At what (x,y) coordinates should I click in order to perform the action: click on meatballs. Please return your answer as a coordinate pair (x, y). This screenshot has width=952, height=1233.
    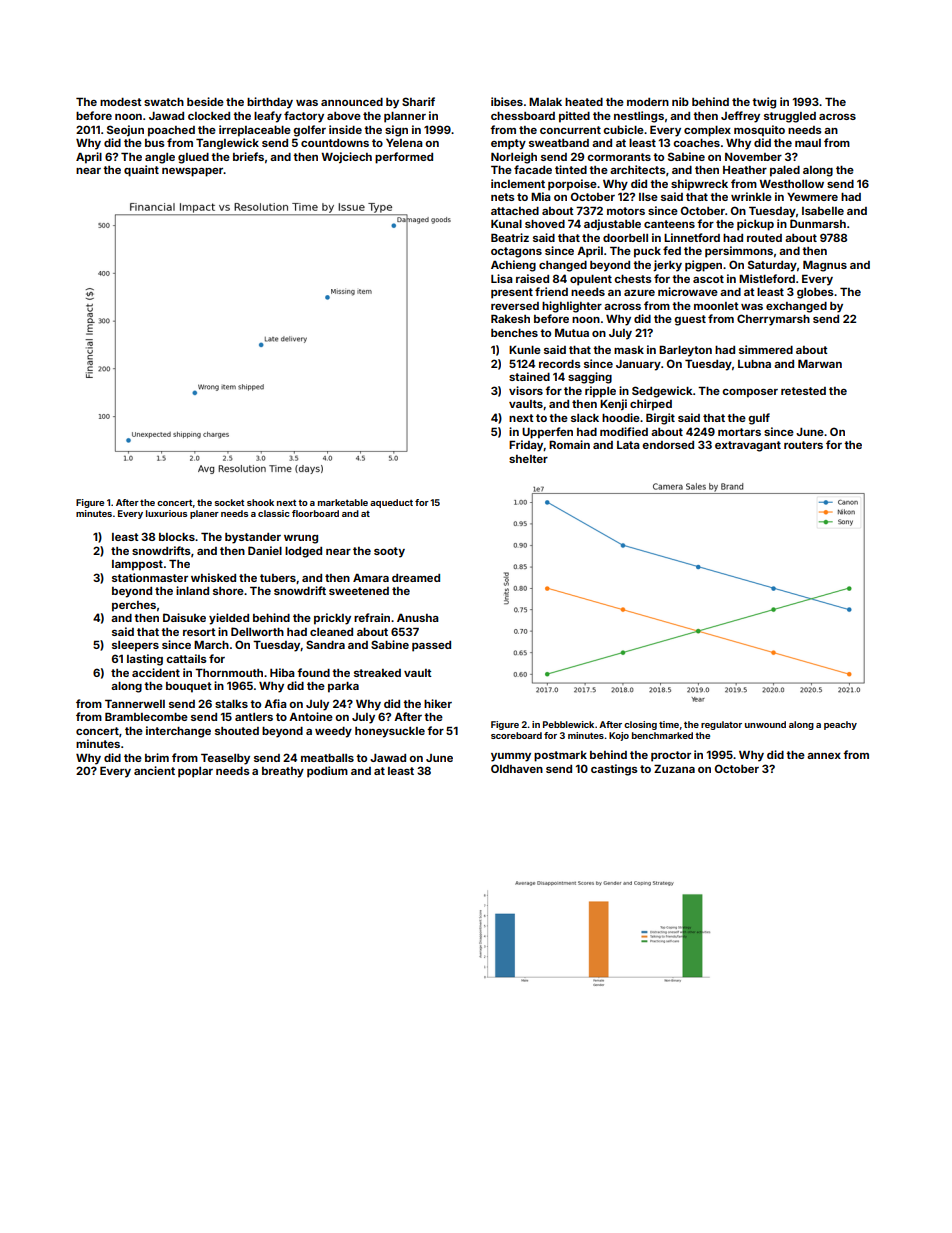
    Looking at the image, I should click on (327, 758).
